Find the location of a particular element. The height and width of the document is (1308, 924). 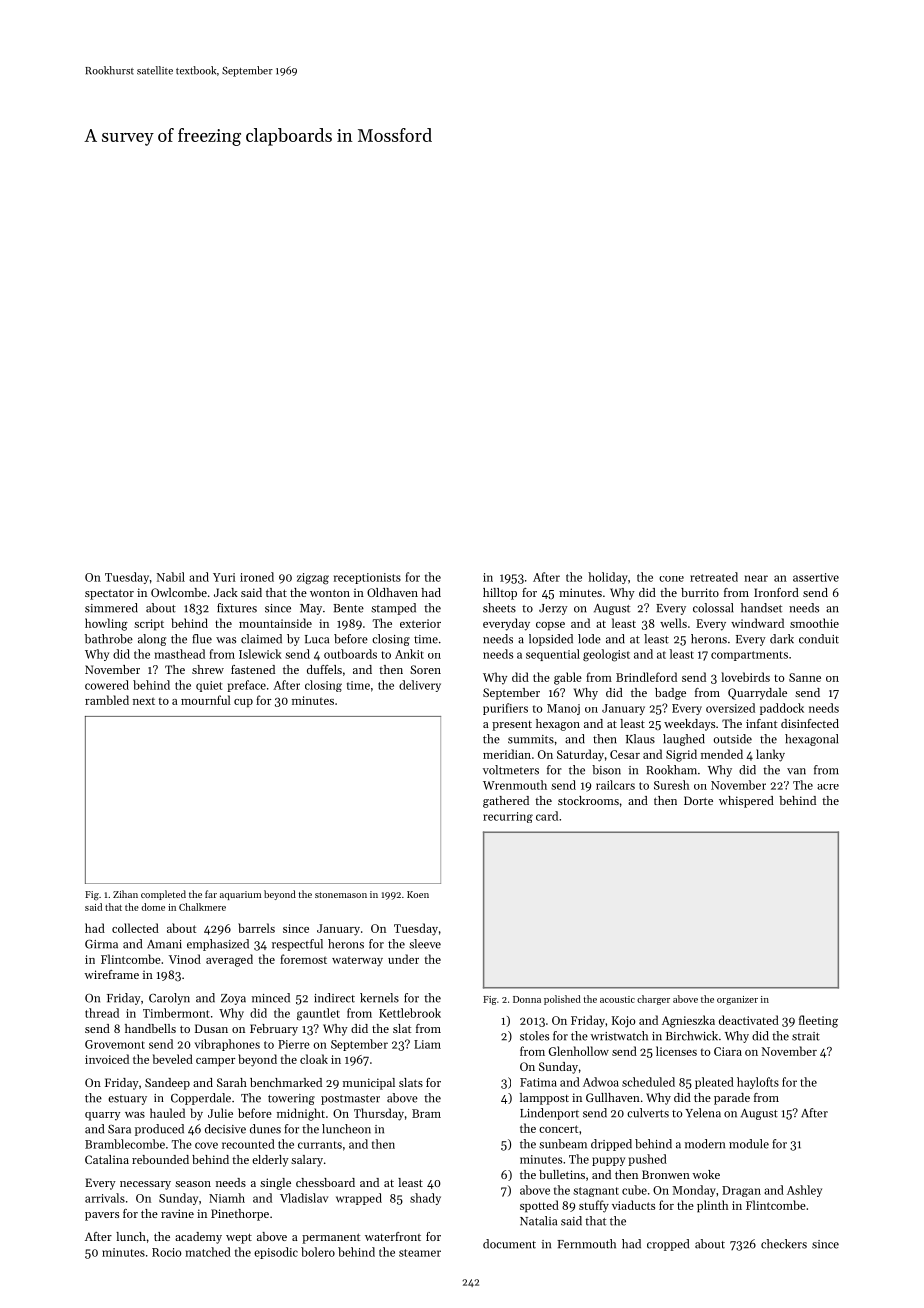

concert is located at coordinates (558, 1129).
